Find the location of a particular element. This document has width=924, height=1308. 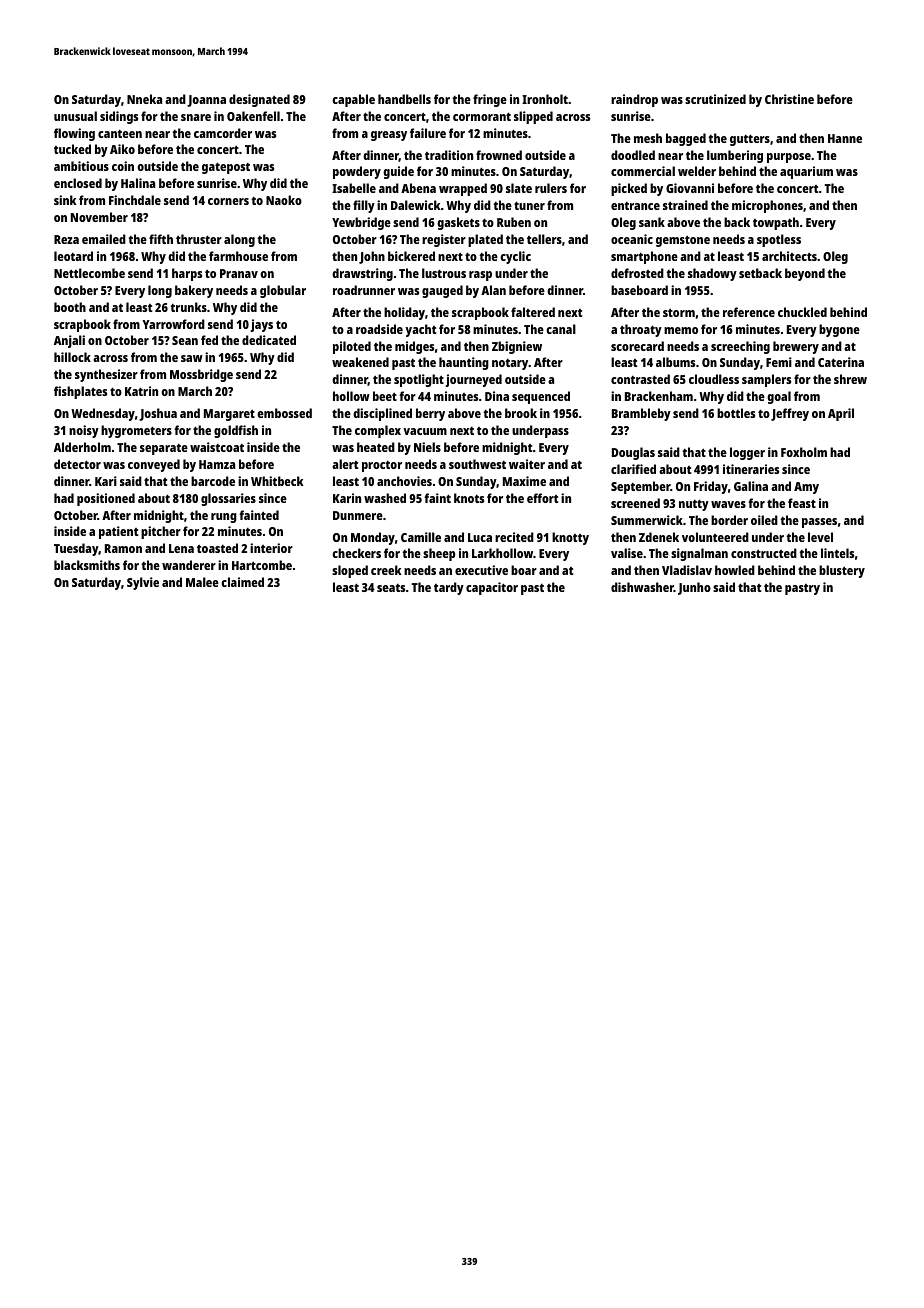

Joanna is located at coordinates (206, 101).
